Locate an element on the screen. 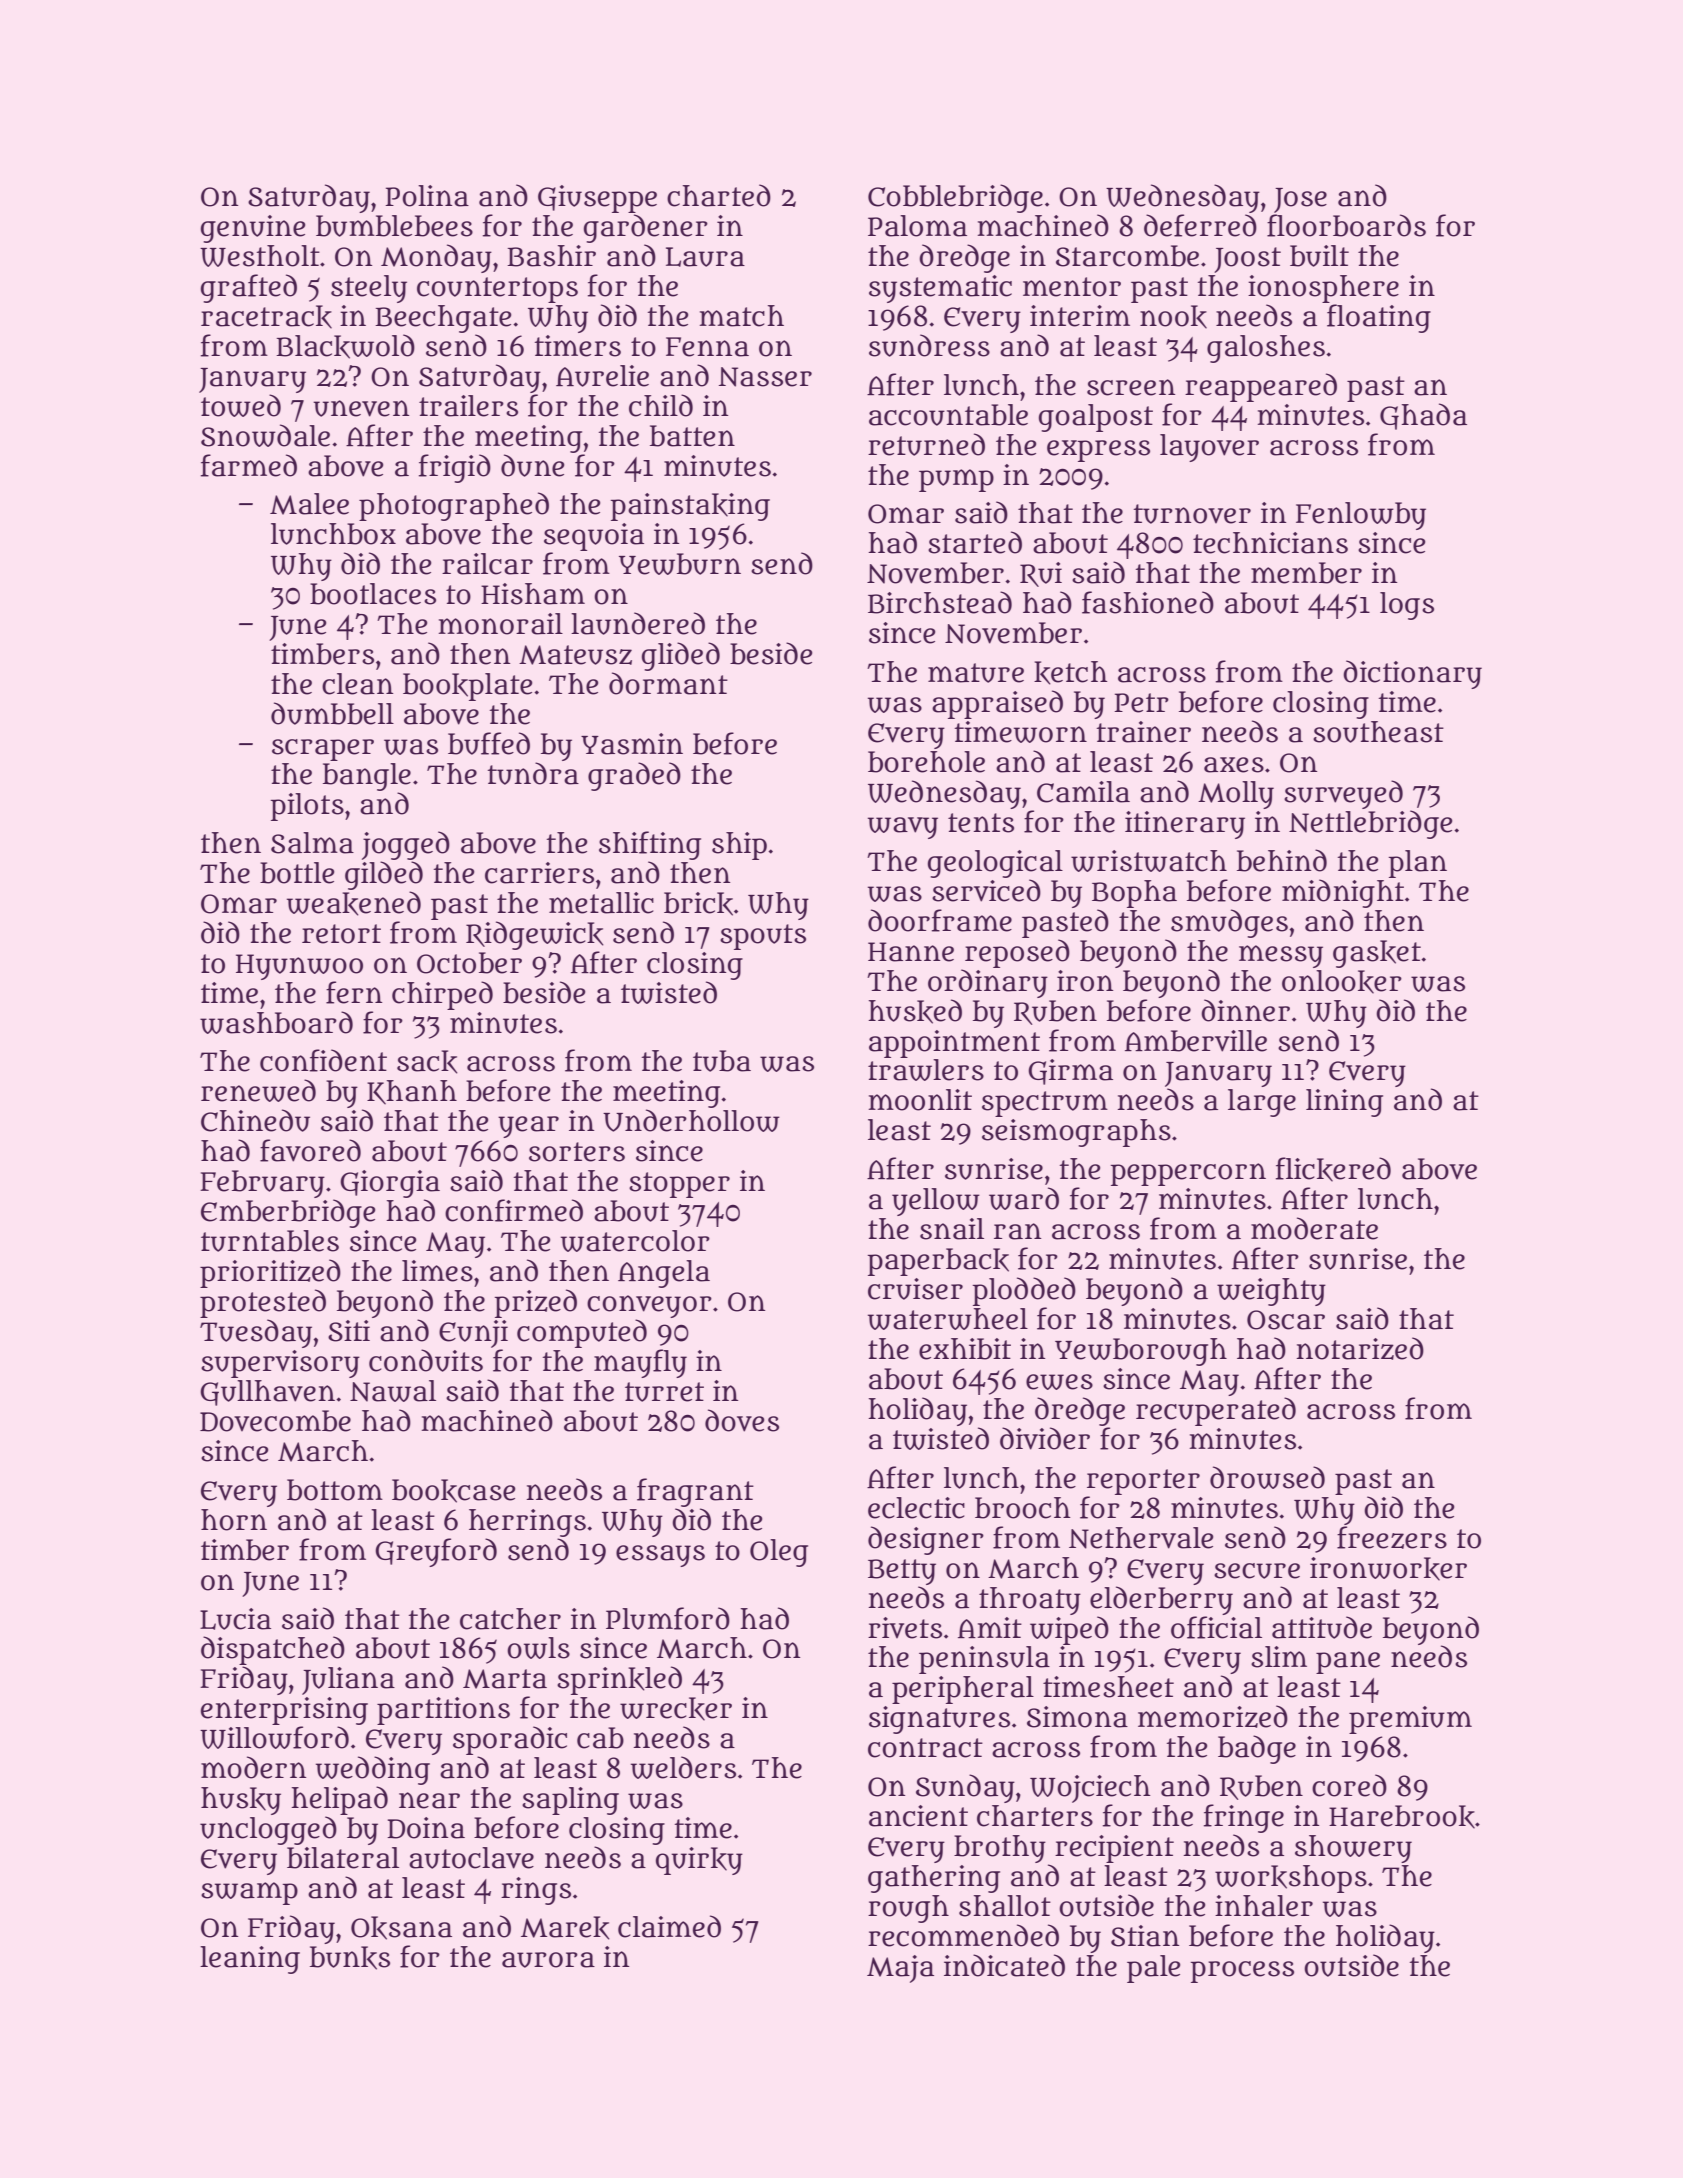 This screenshot has width=1683, height=2178. dinner is located at coordinates (1245, 1010).
